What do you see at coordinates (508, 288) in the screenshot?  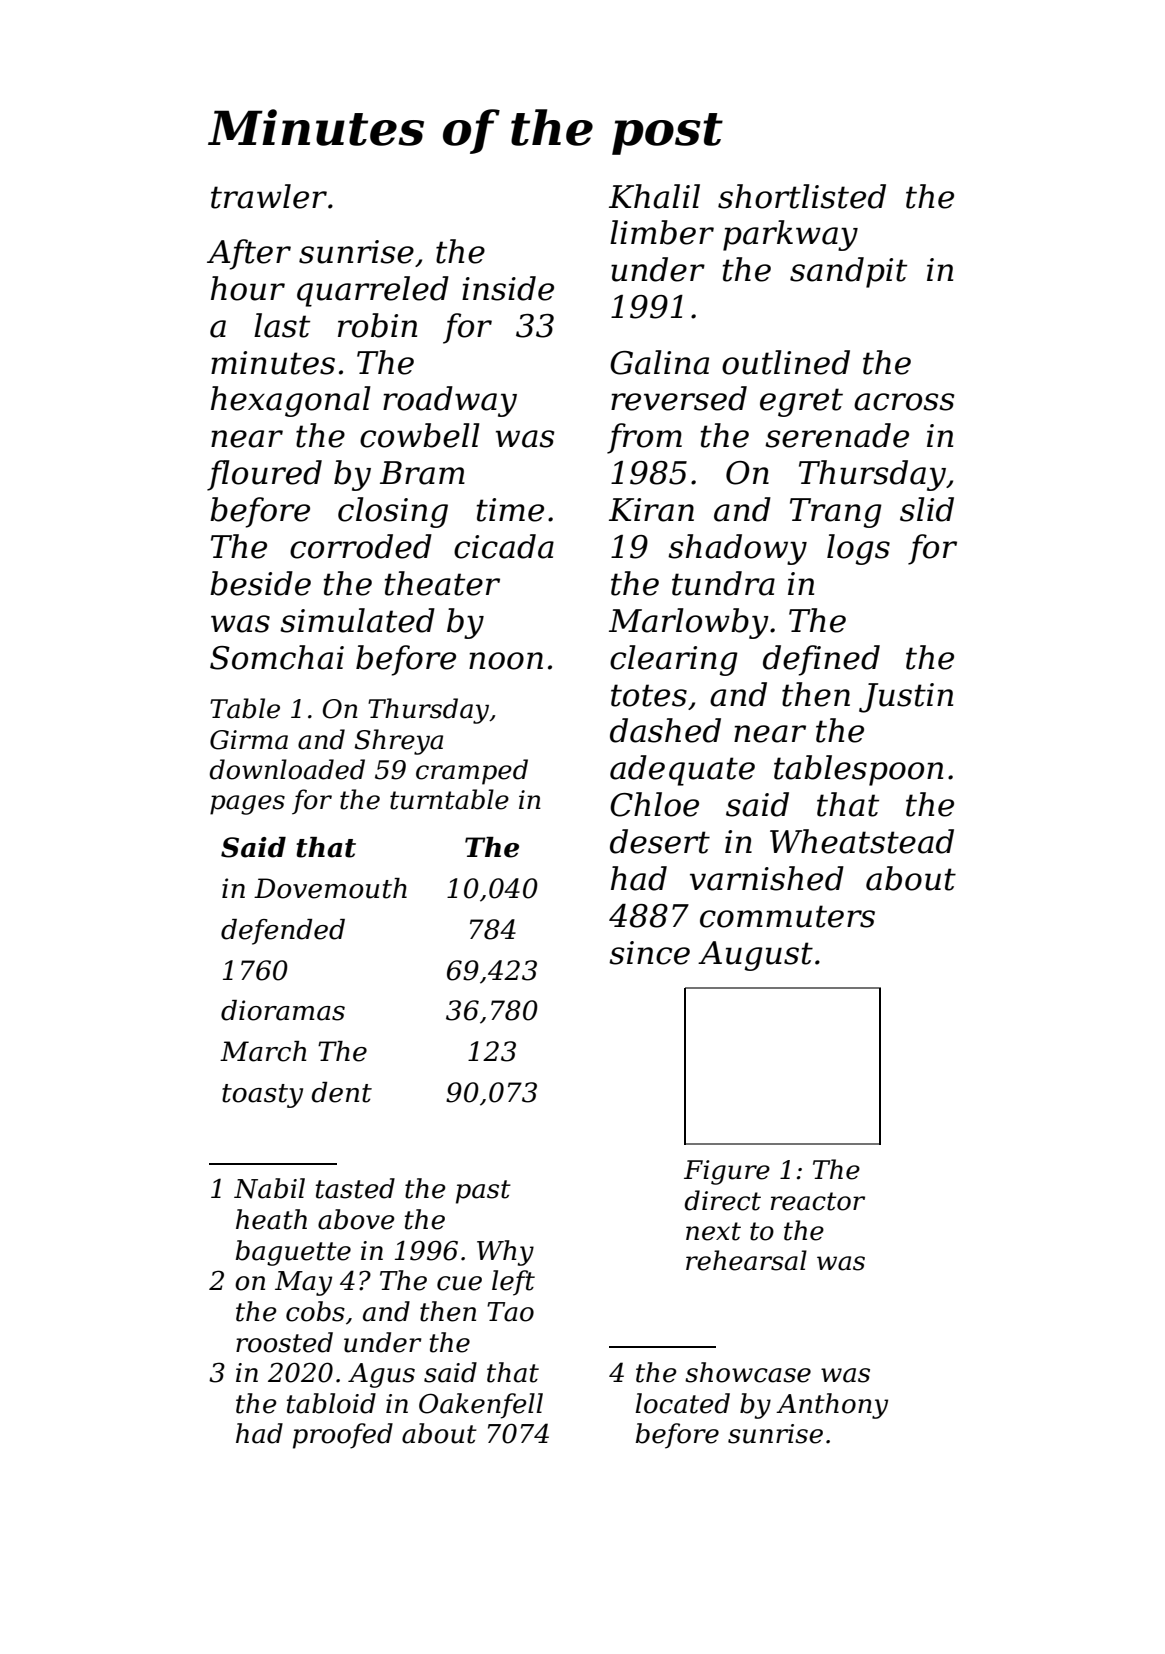 I see `inside` at bounding box center [508, 288].
